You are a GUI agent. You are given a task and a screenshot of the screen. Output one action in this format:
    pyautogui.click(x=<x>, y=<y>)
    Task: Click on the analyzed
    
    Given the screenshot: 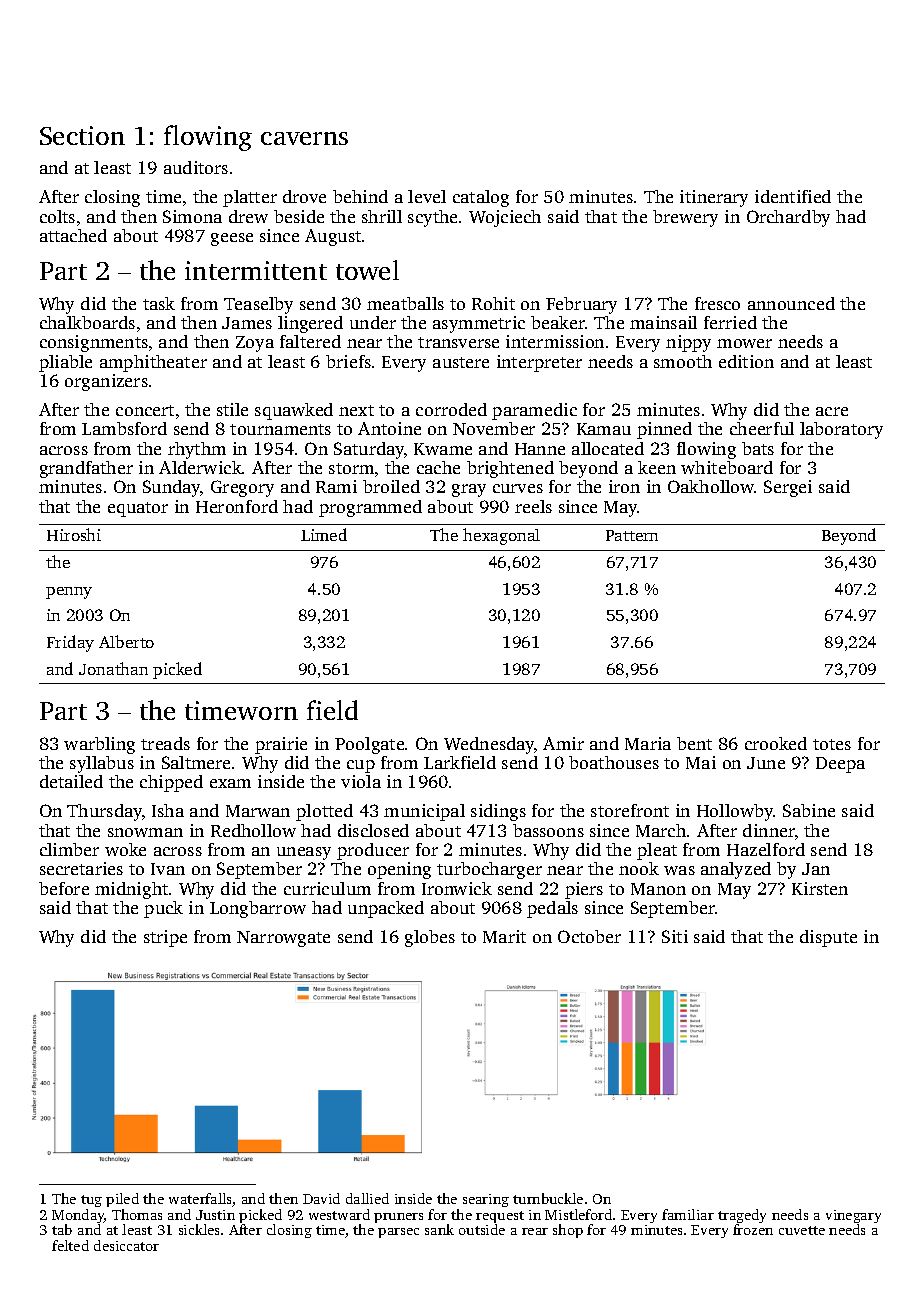 What is the action you would take?
    pyautogui.click(x=736, y=870)
